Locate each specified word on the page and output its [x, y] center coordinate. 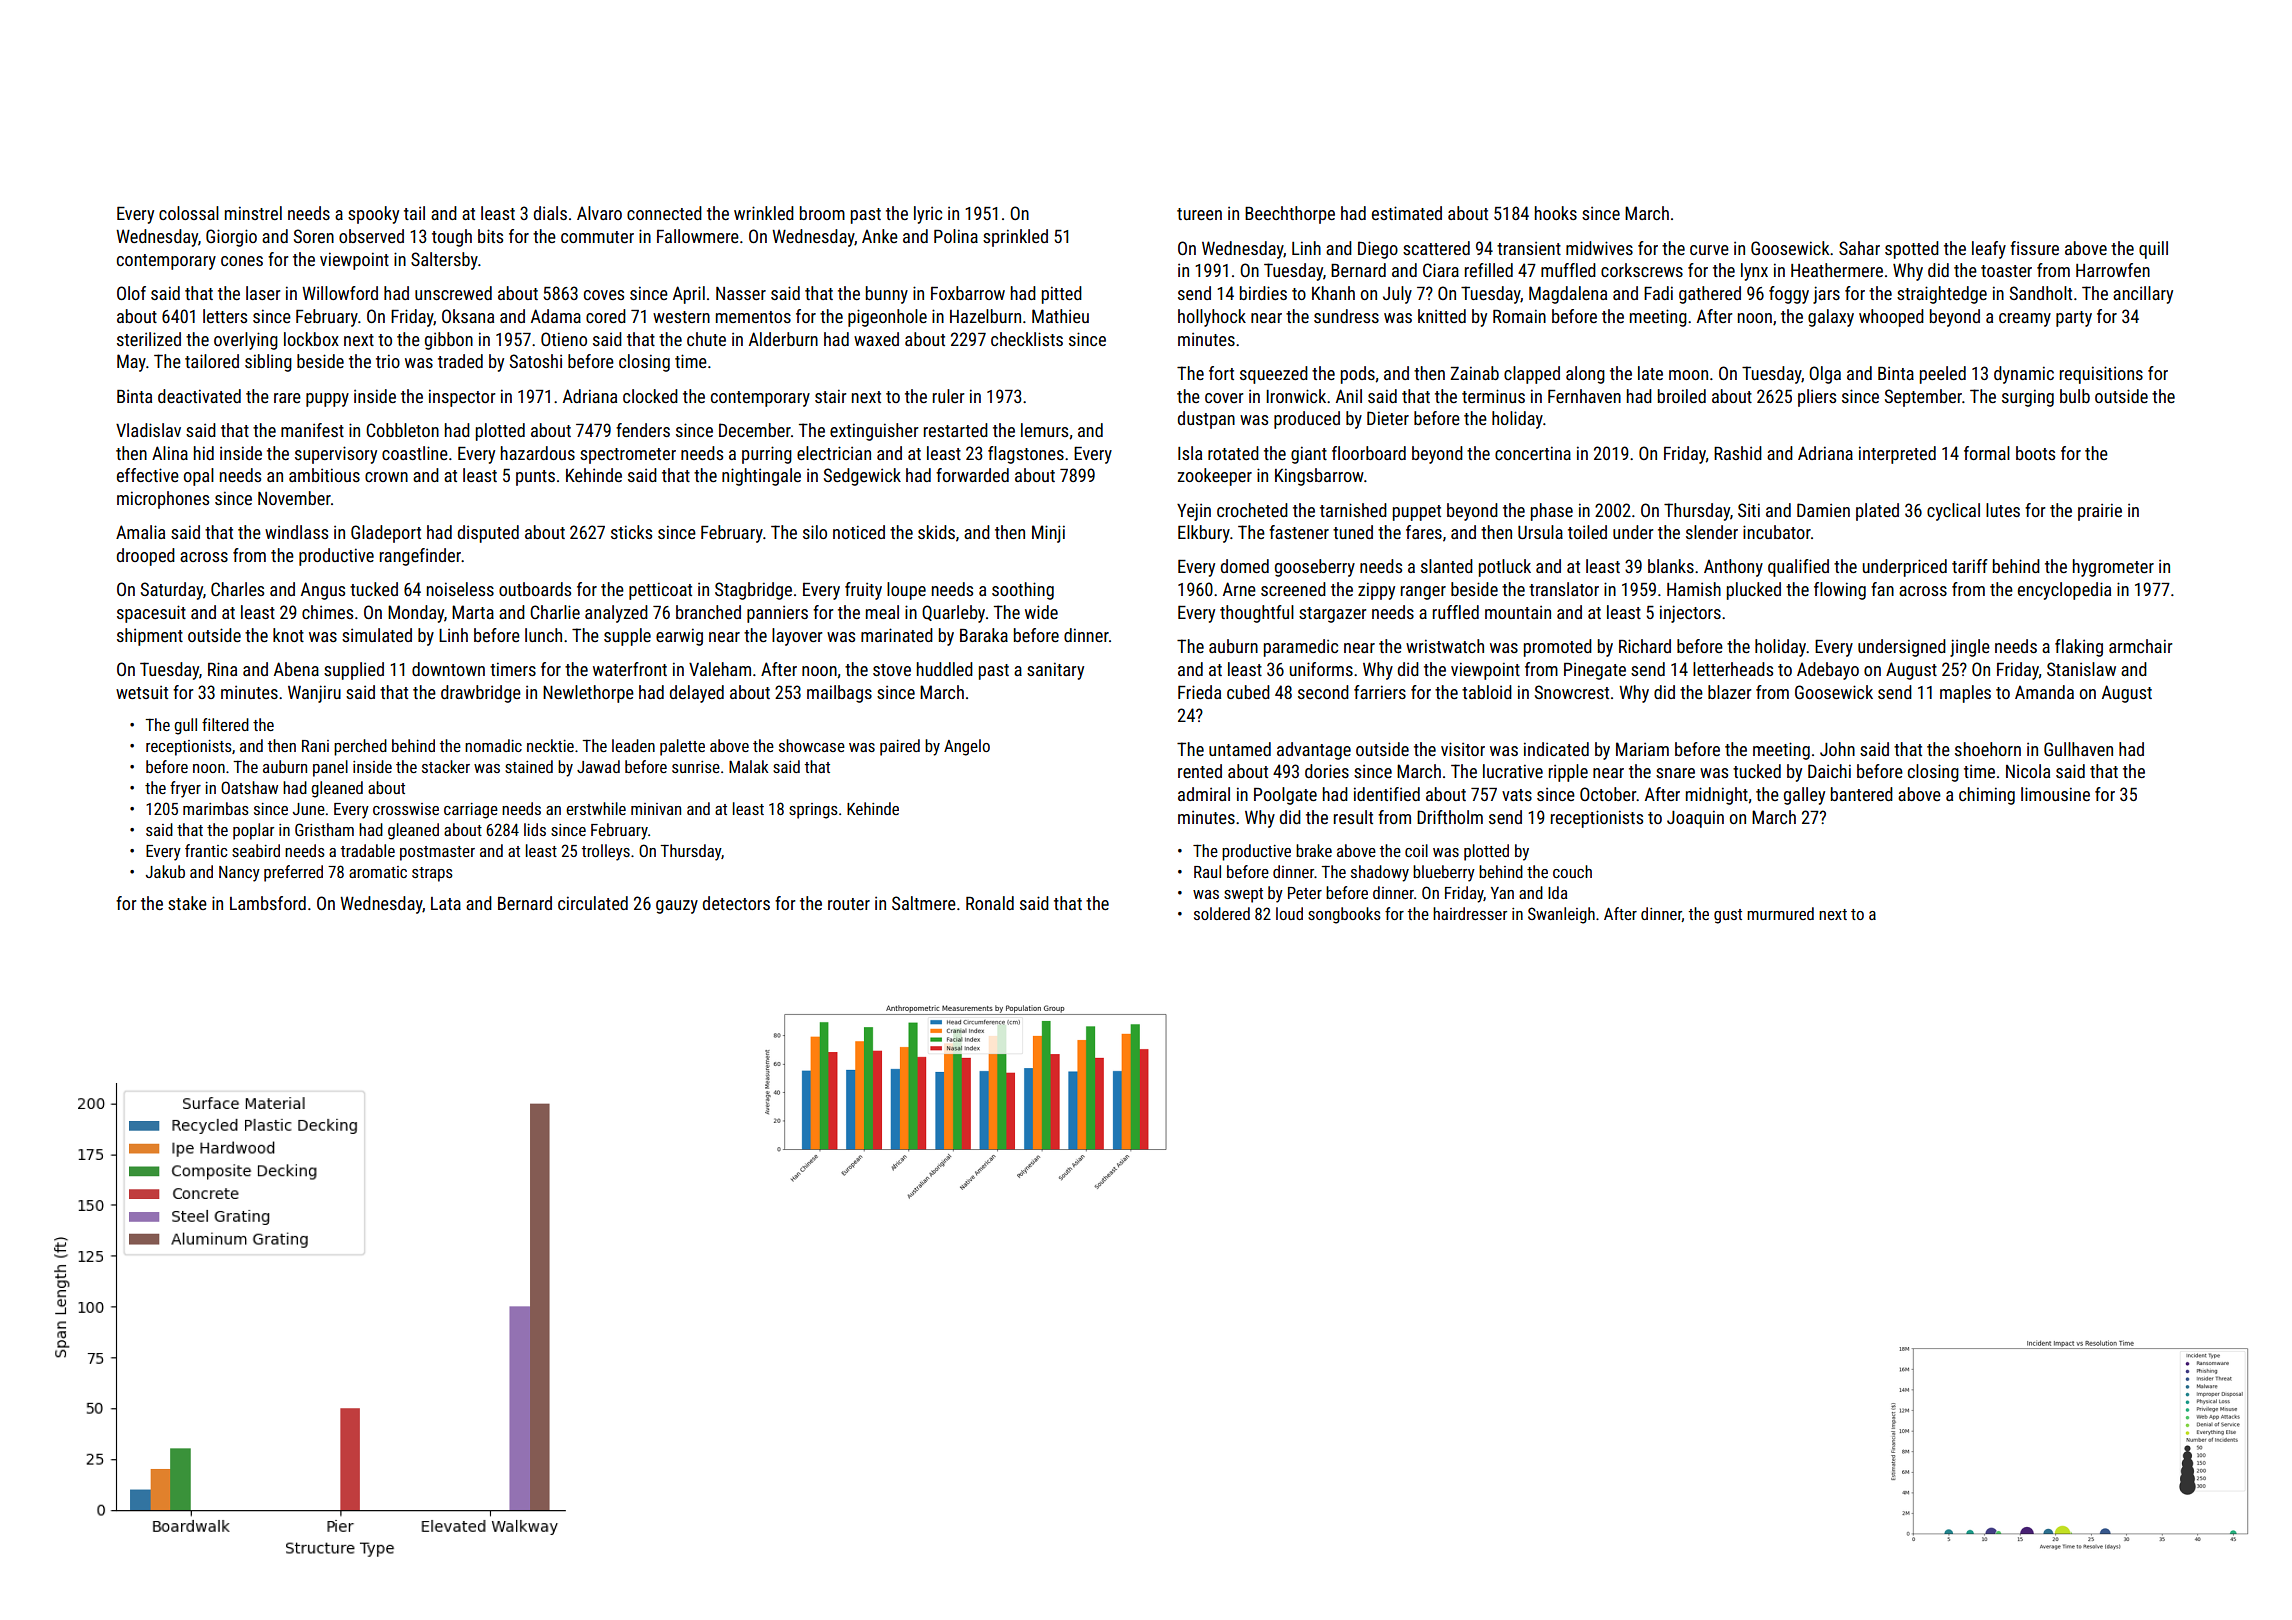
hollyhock [1212, 318]
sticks [631, 532]
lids [535, 829]
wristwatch [1445, 646]
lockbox [311, 339]
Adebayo [1828, 671]
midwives [1599, 248]
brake [1314, 850]
